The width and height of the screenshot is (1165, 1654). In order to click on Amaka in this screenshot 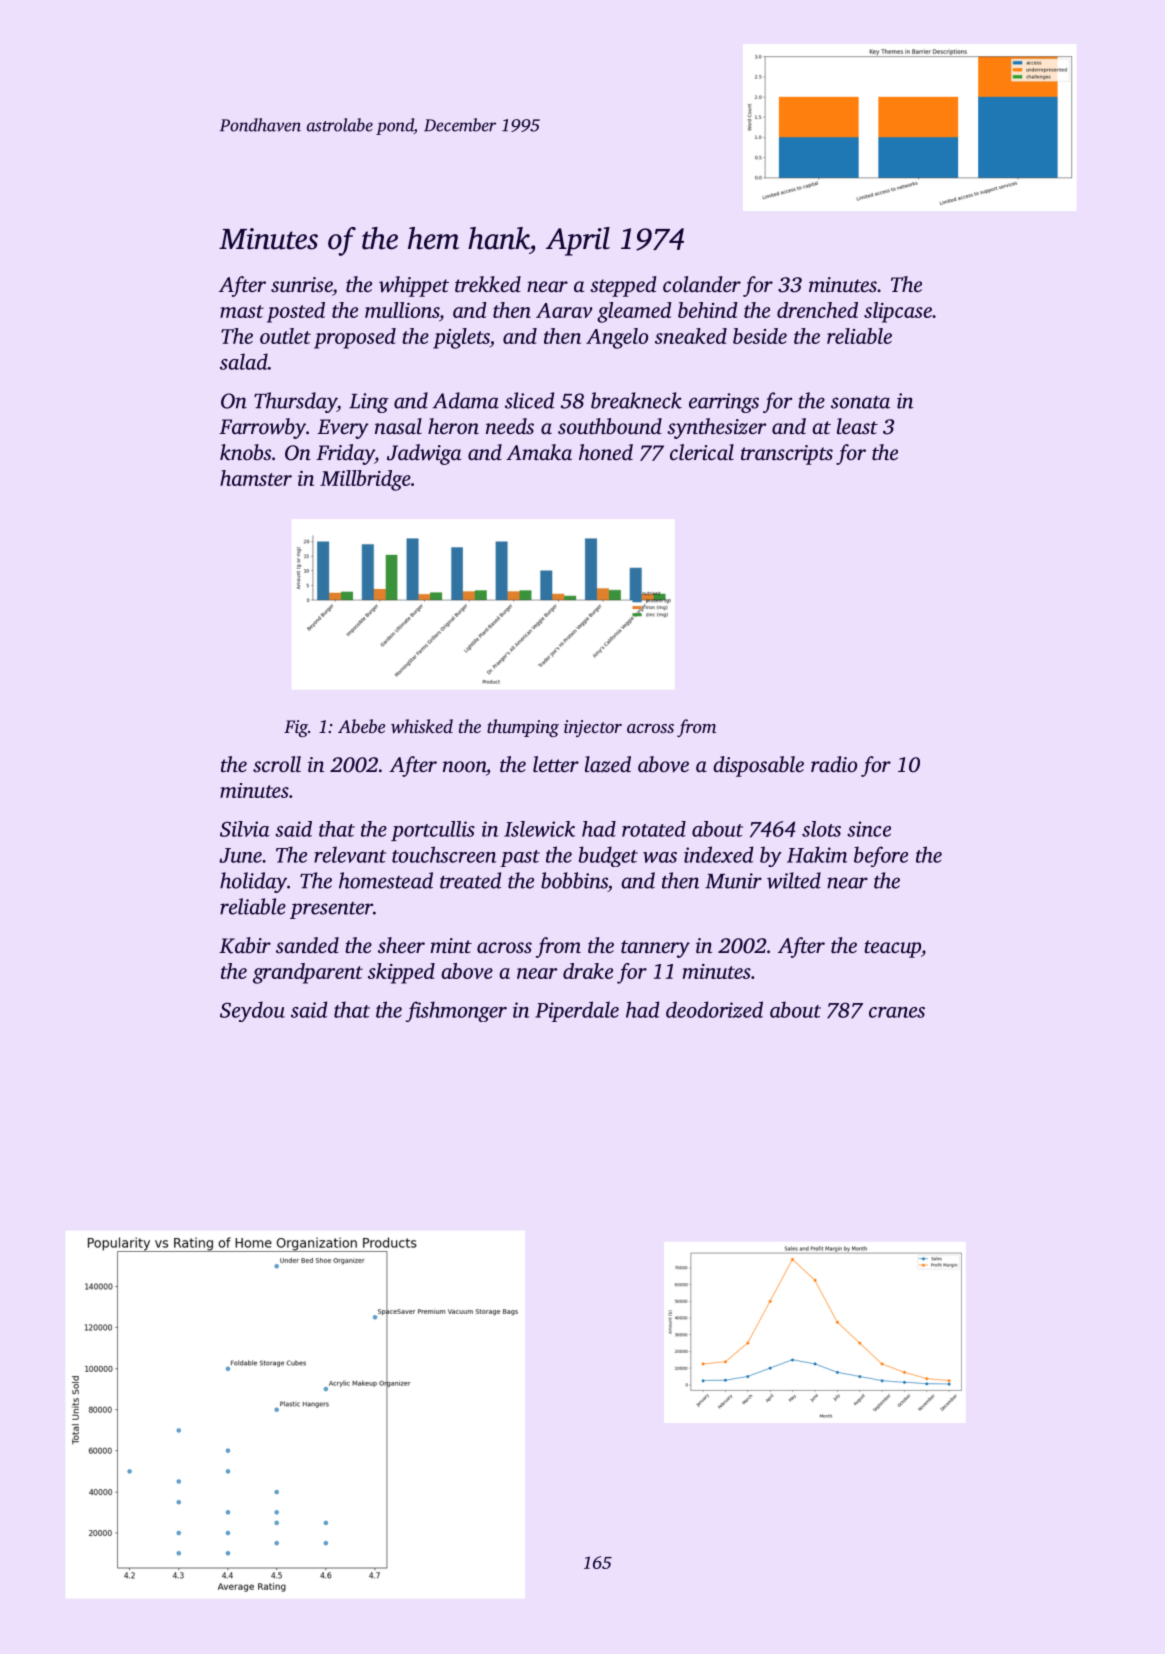, I will do `click(539, 452)`.
